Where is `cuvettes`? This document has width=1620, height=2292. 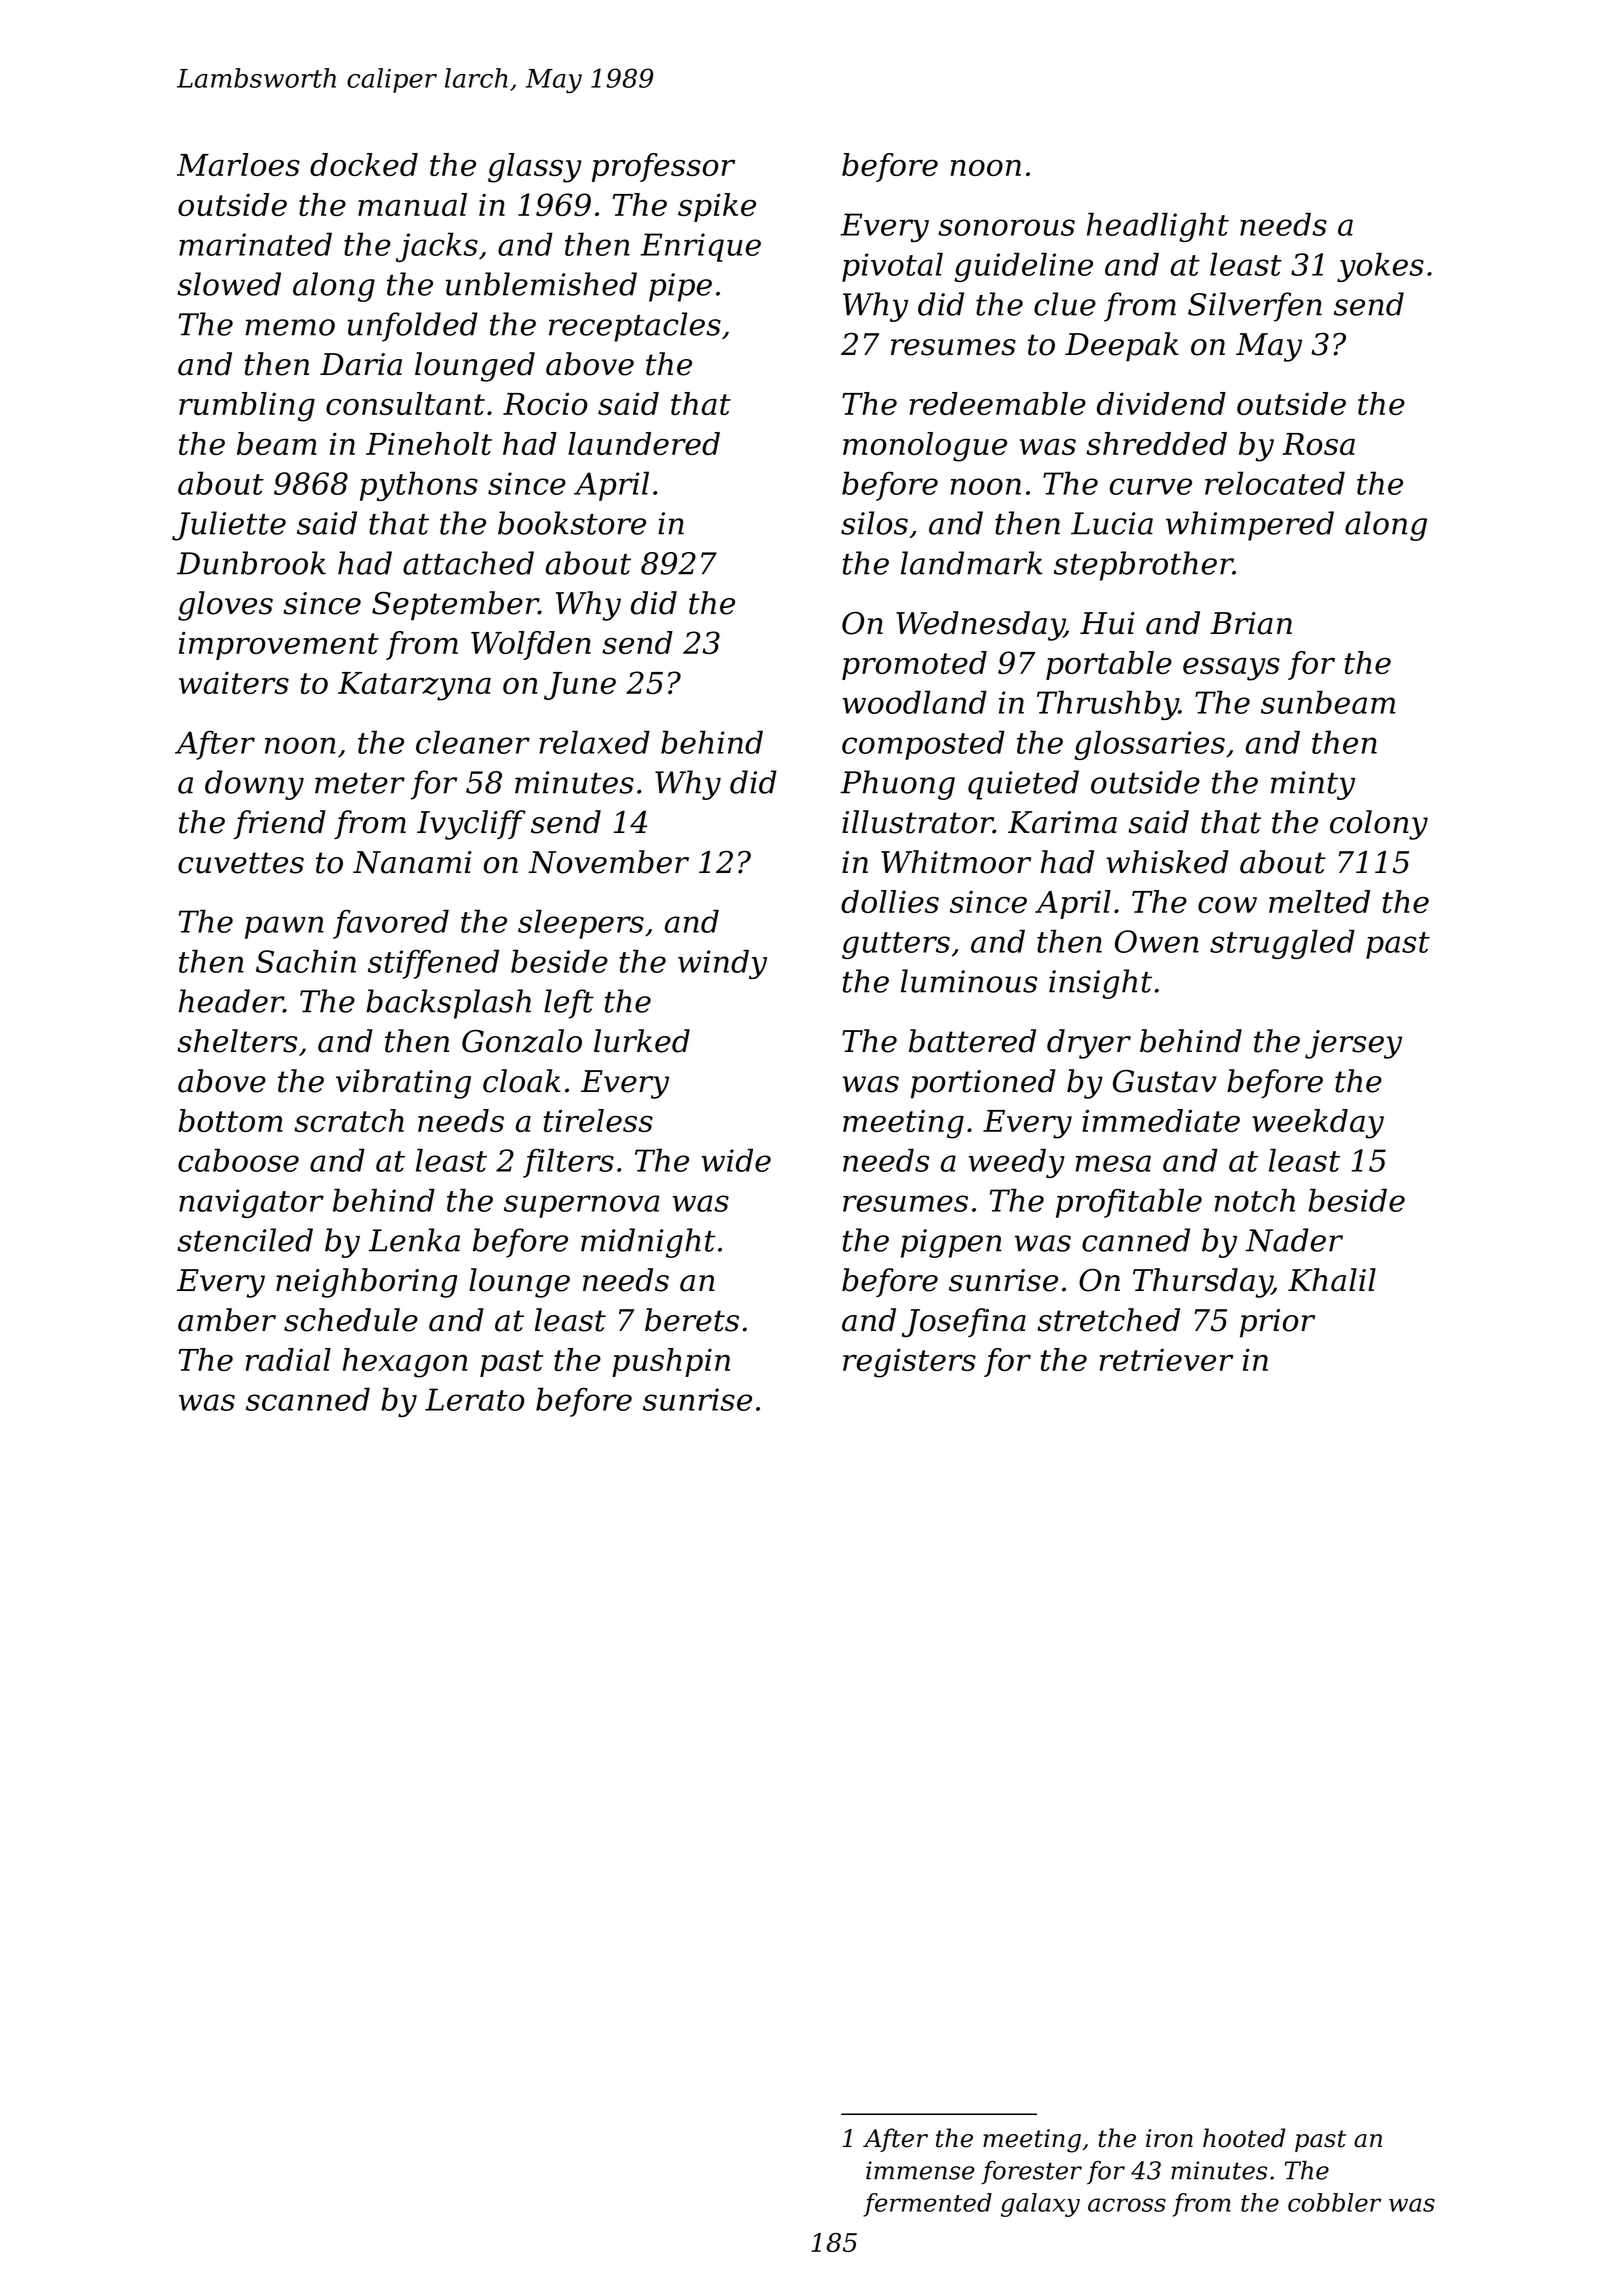
cuvettes is located at coordinates (241, 863).
